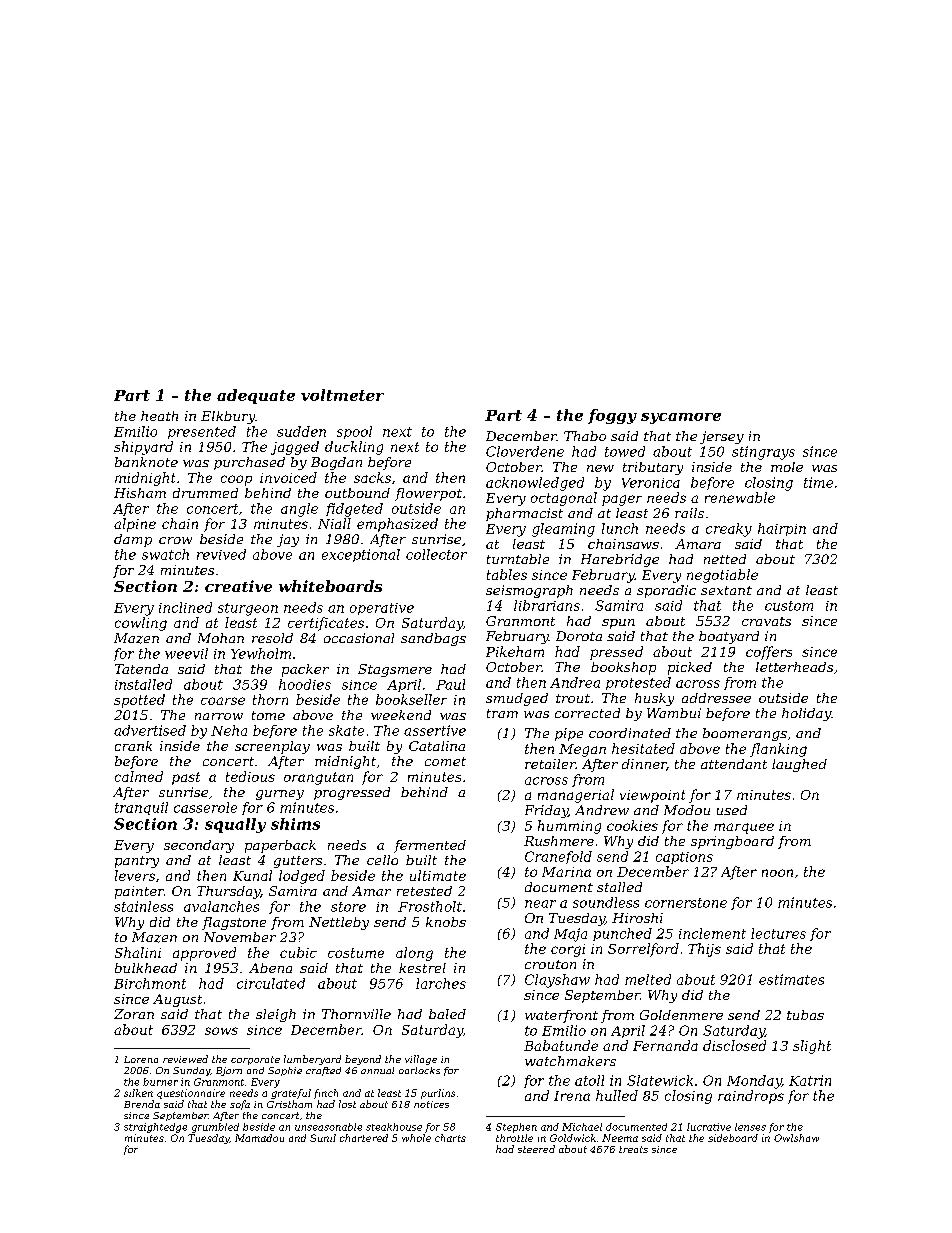 The height and width of the screenshot is (1233, 952). What do you see at coordinates (582, 750) in the screenshot?
I see `Megan` at bounding box center [582, 750].
